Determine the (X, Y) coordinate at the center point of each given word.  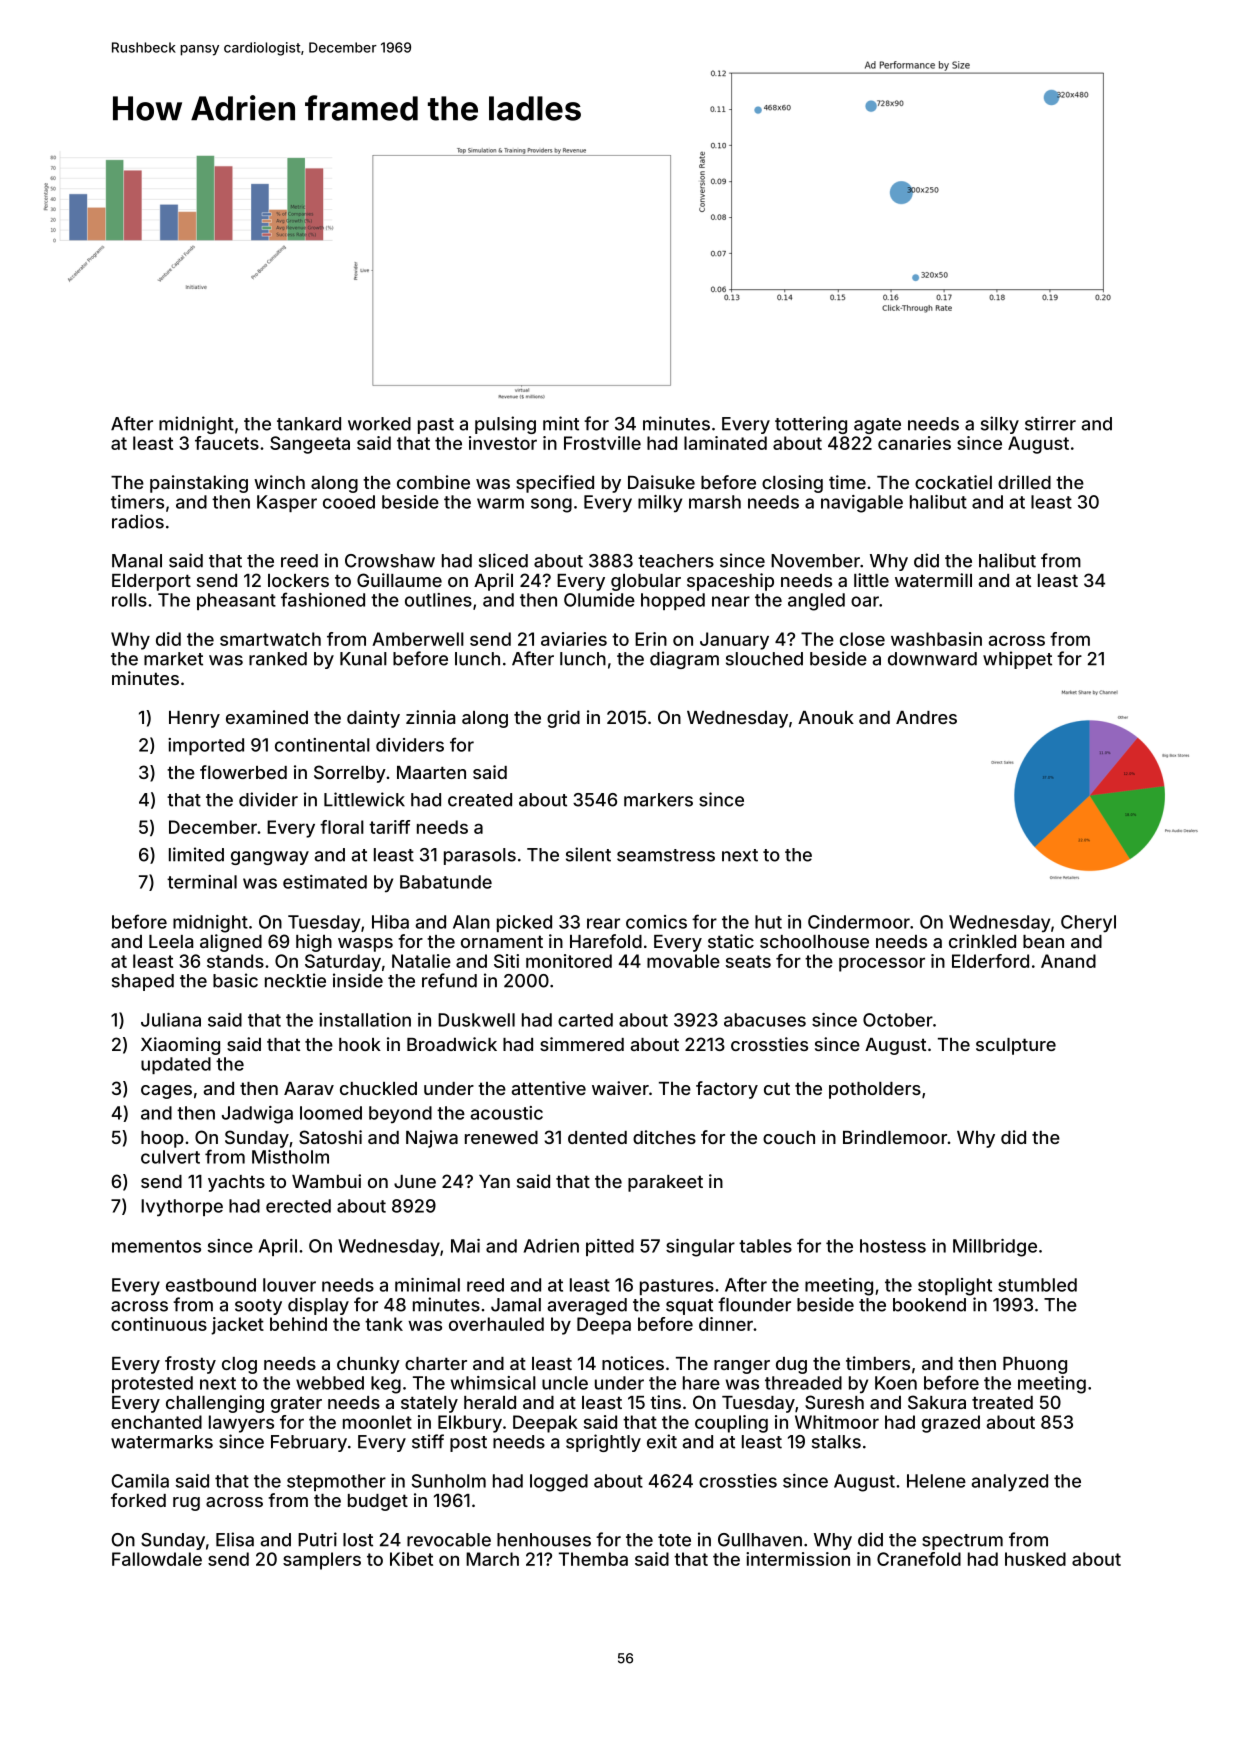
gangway (270, 858)
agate (877, 426)
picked (524, 923)
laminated (725, 443)
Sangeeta (310, 445)
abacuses (765, 1020)
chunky (368, 1365)
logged (559, 1483)
